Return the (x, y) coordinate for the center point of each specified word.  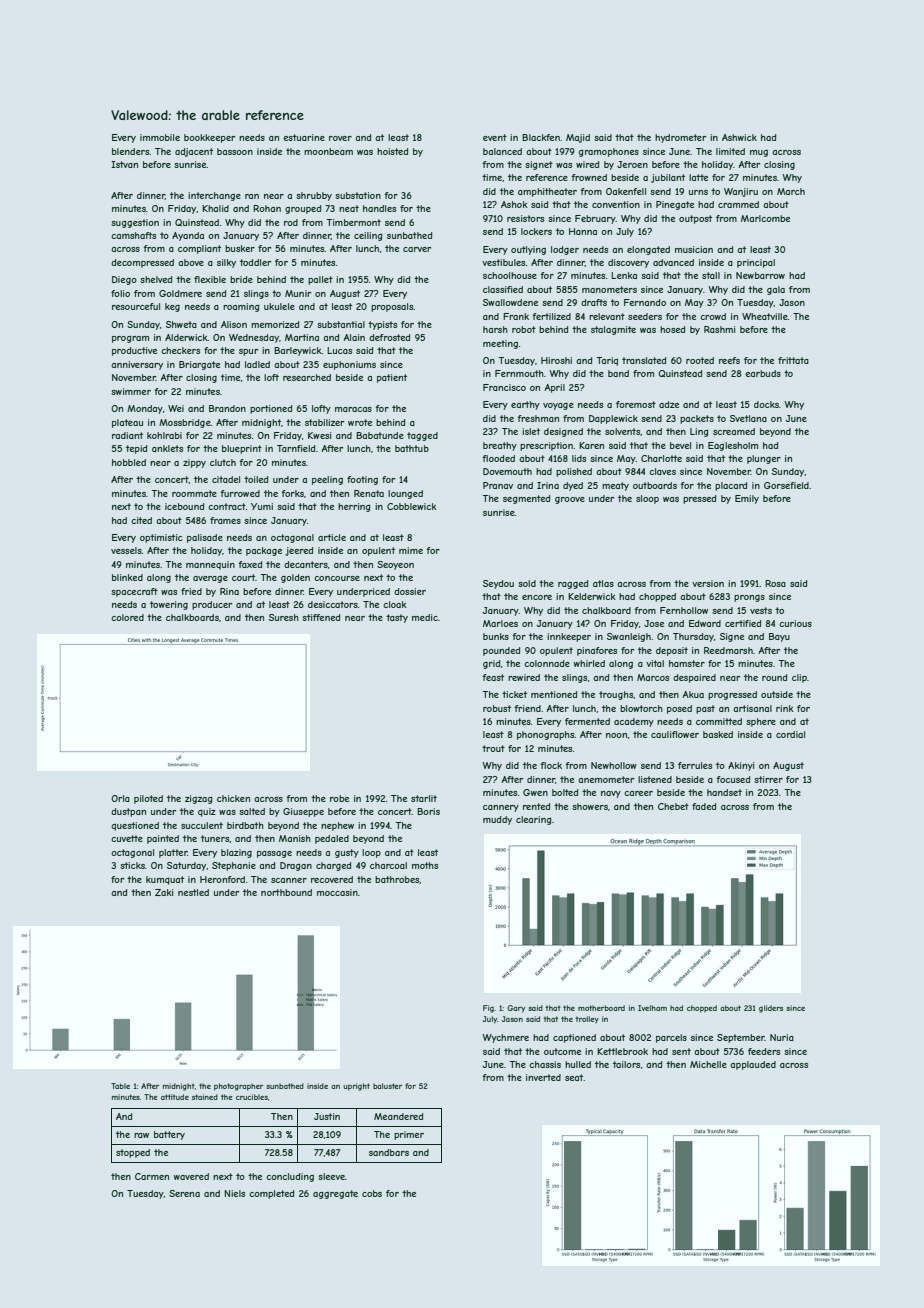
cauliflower (675, 734)
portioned (271, 409)
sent (681, 1051)
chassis (545, 1064)
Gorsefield (786, 485)
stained (205, 1097)
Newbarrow (760, 275)
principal (756, 263)
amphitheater (547, 192)
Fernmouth (519, 373)
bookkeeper (209, 138)
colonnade (547, 663)
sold (527, 583)
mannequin (210, 565)
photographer (238, 1087)
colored (127, 617)
